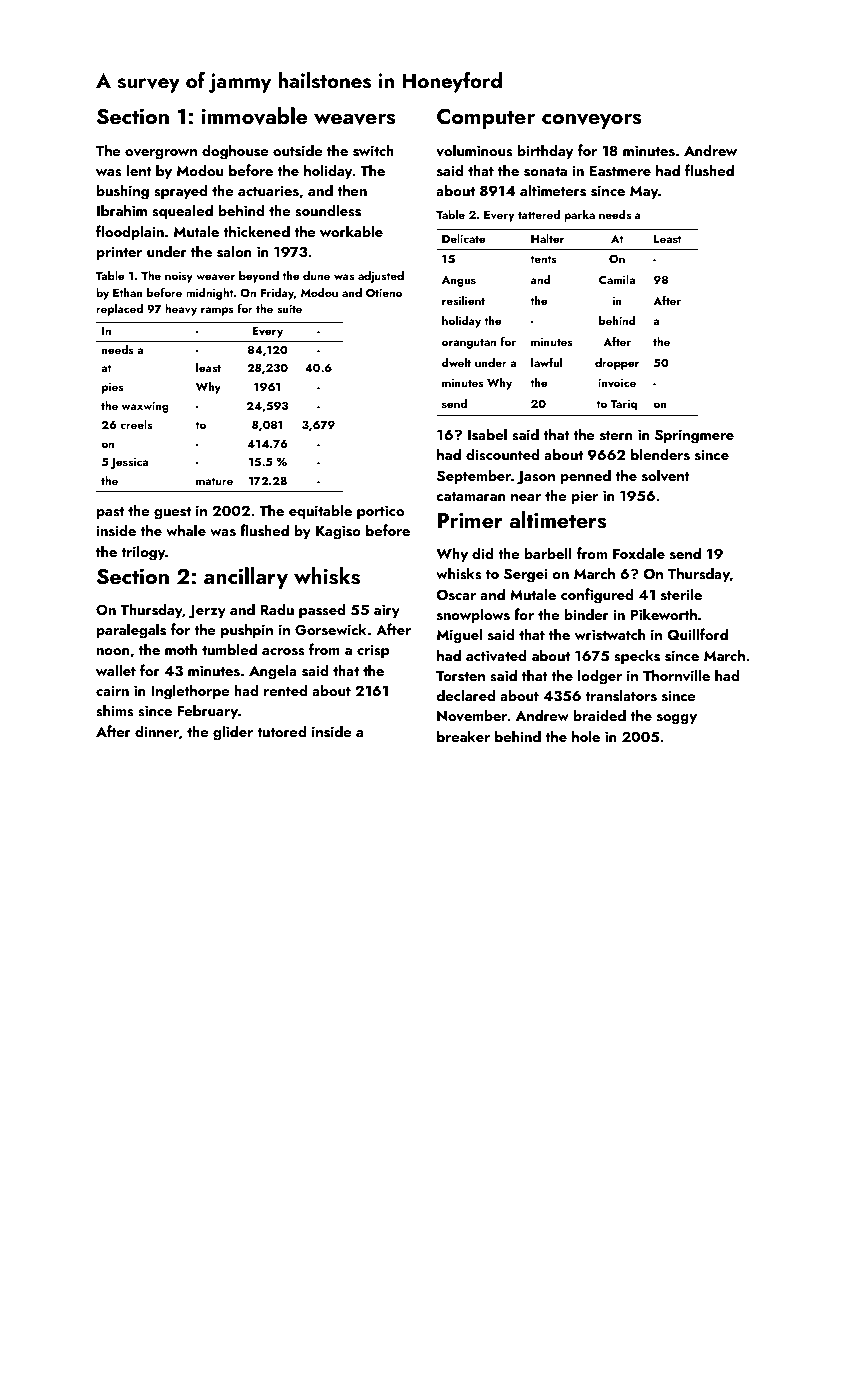 This screenshot has width=849, height=1400. What do you see at coordinates (456, 595) in the screenshot?
I see `Oscar` at bounding box center [456, 595].
